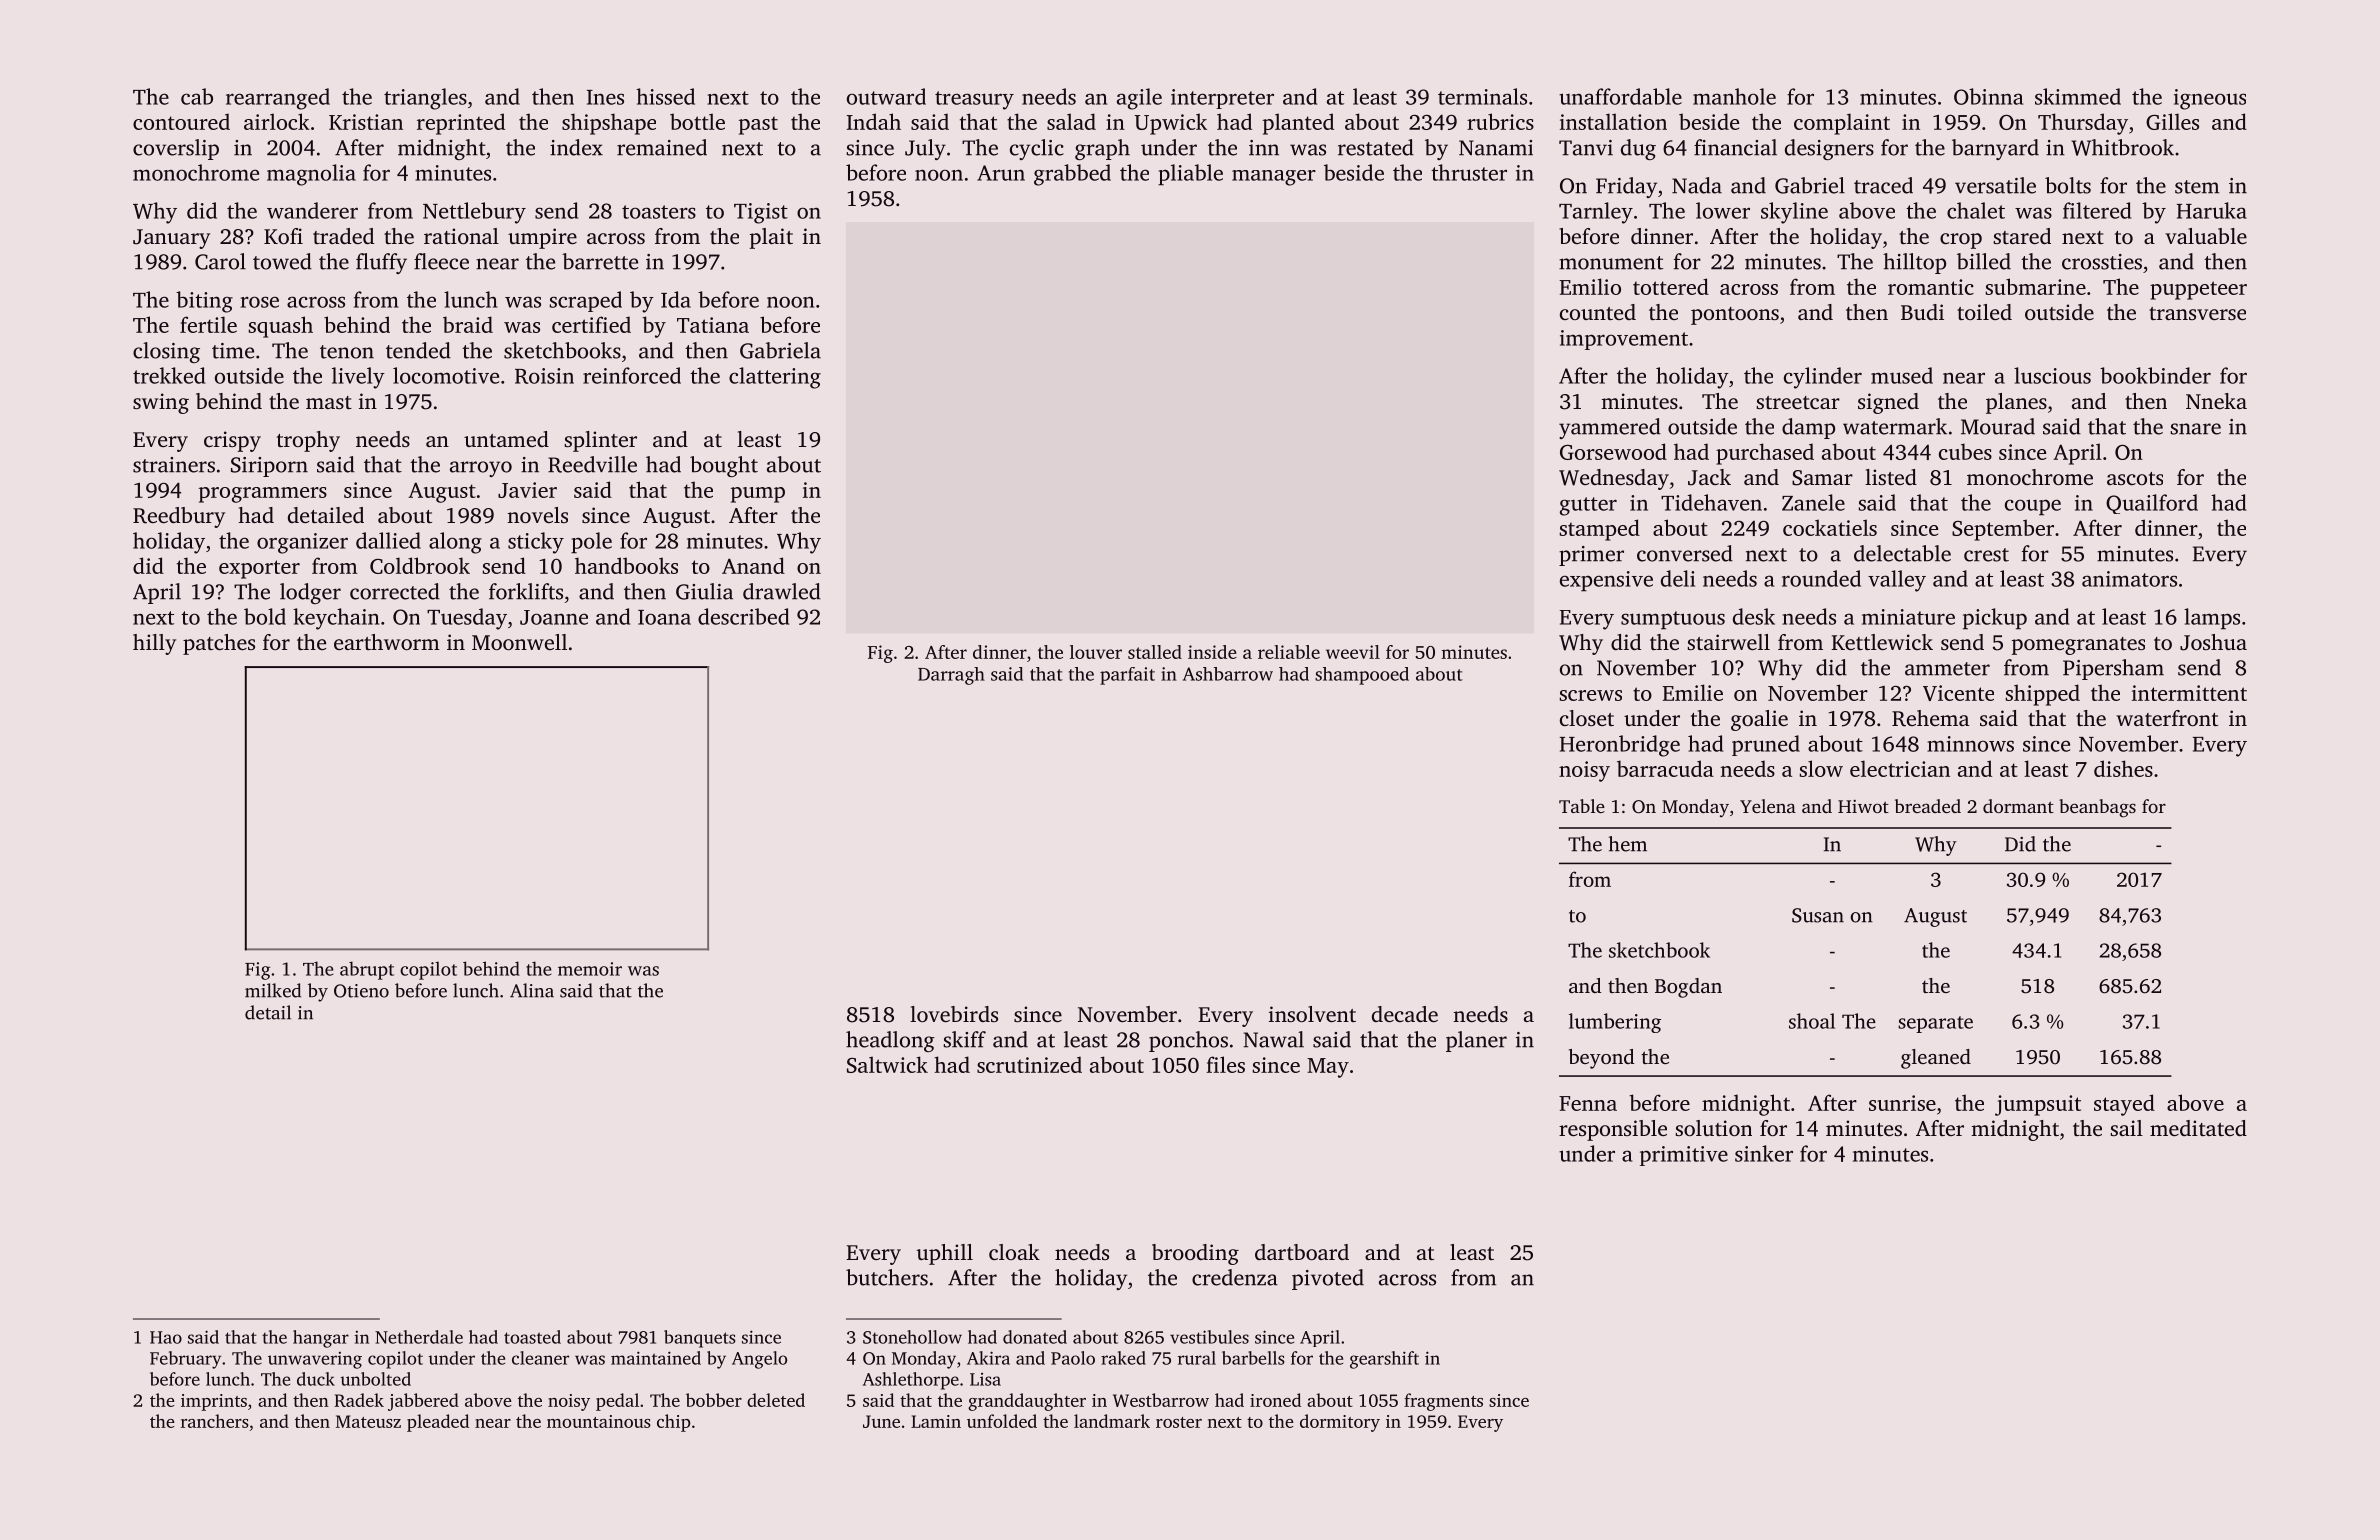 The height and width of the screenshot is (1540, 2380). I want to click on meditated, so click(2198, 1128).
